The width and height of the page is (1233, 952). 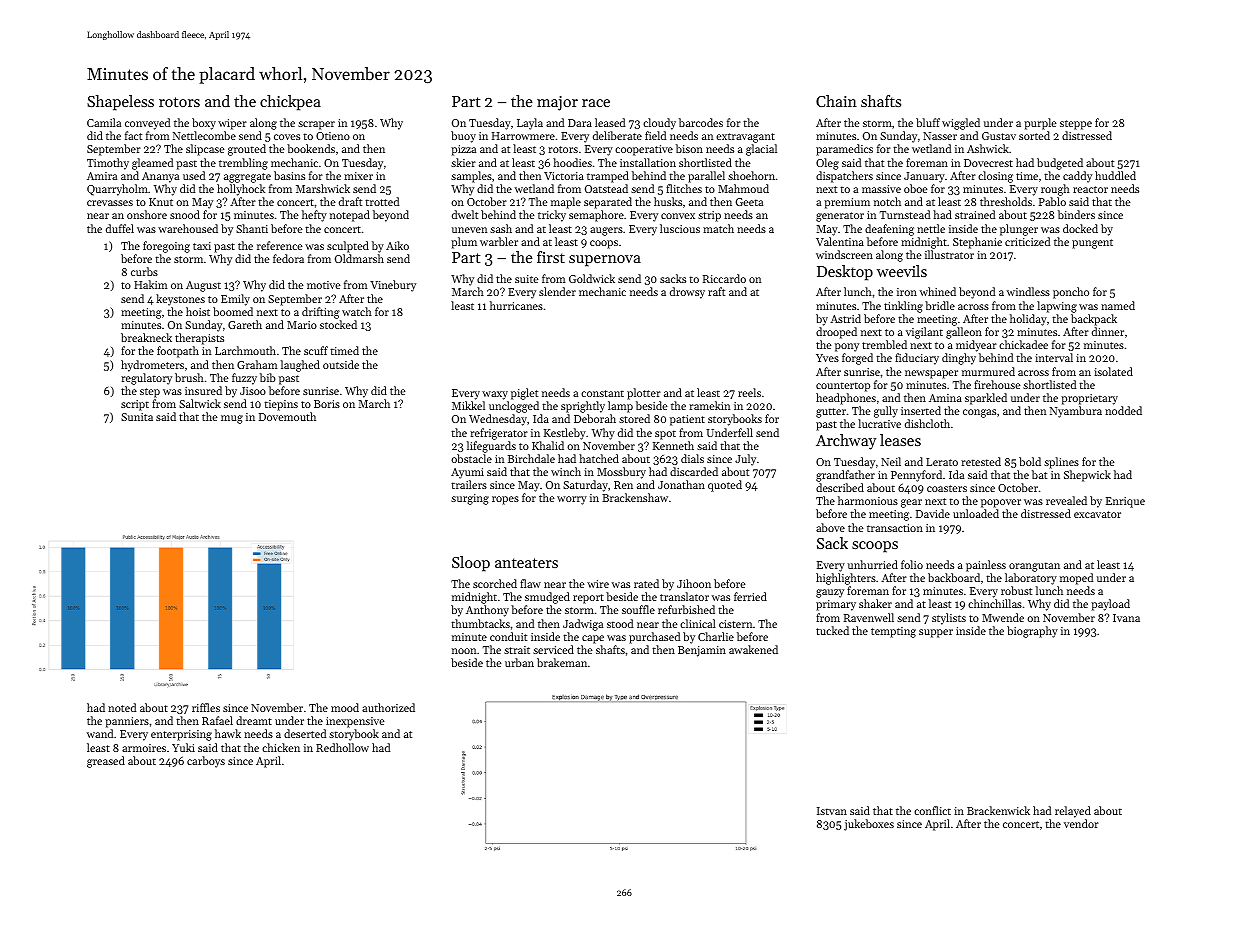 I want to click on Sunita, so click(x=137, y=417).
